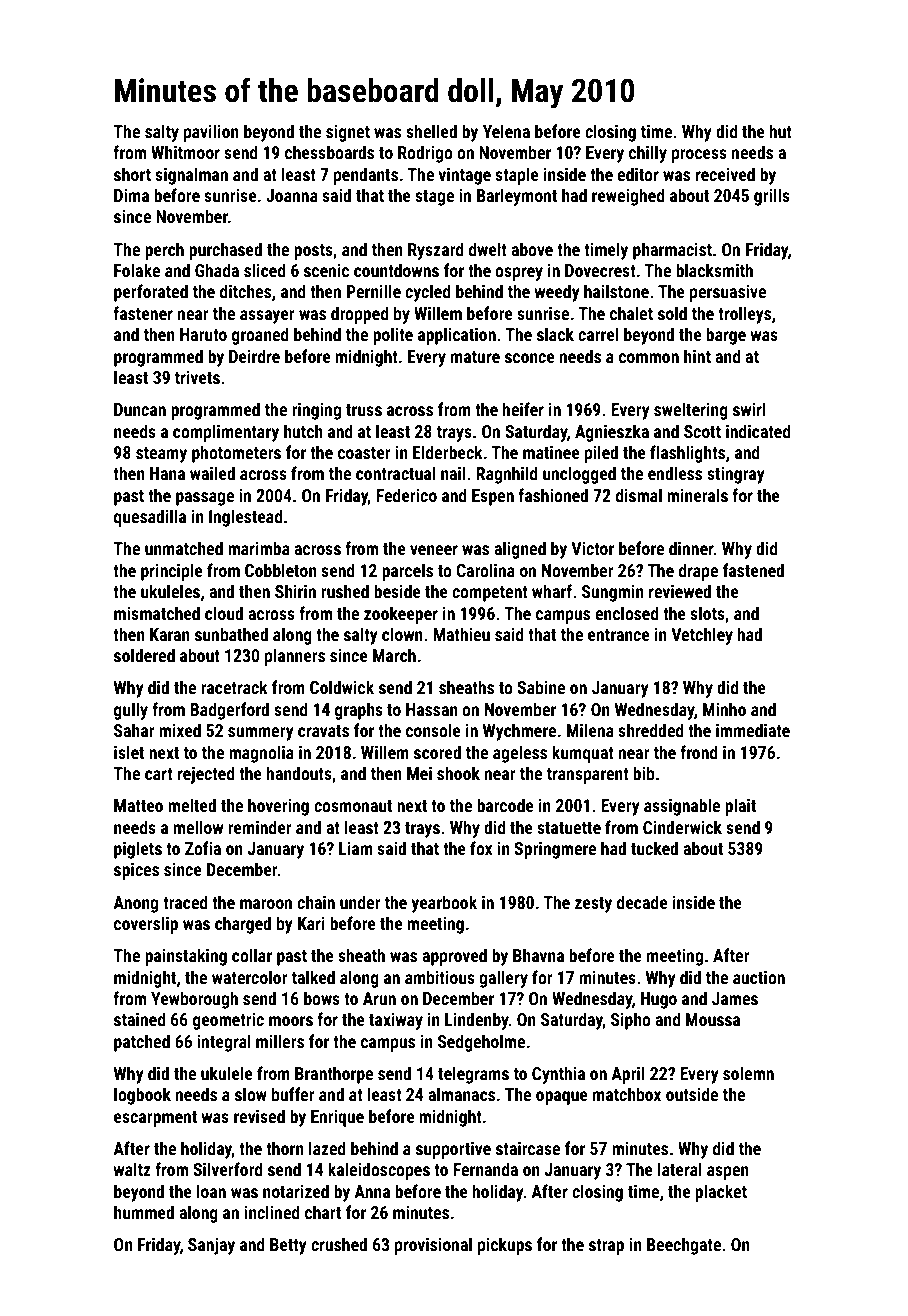  I want to click on flashlights, so click(687, 454).
